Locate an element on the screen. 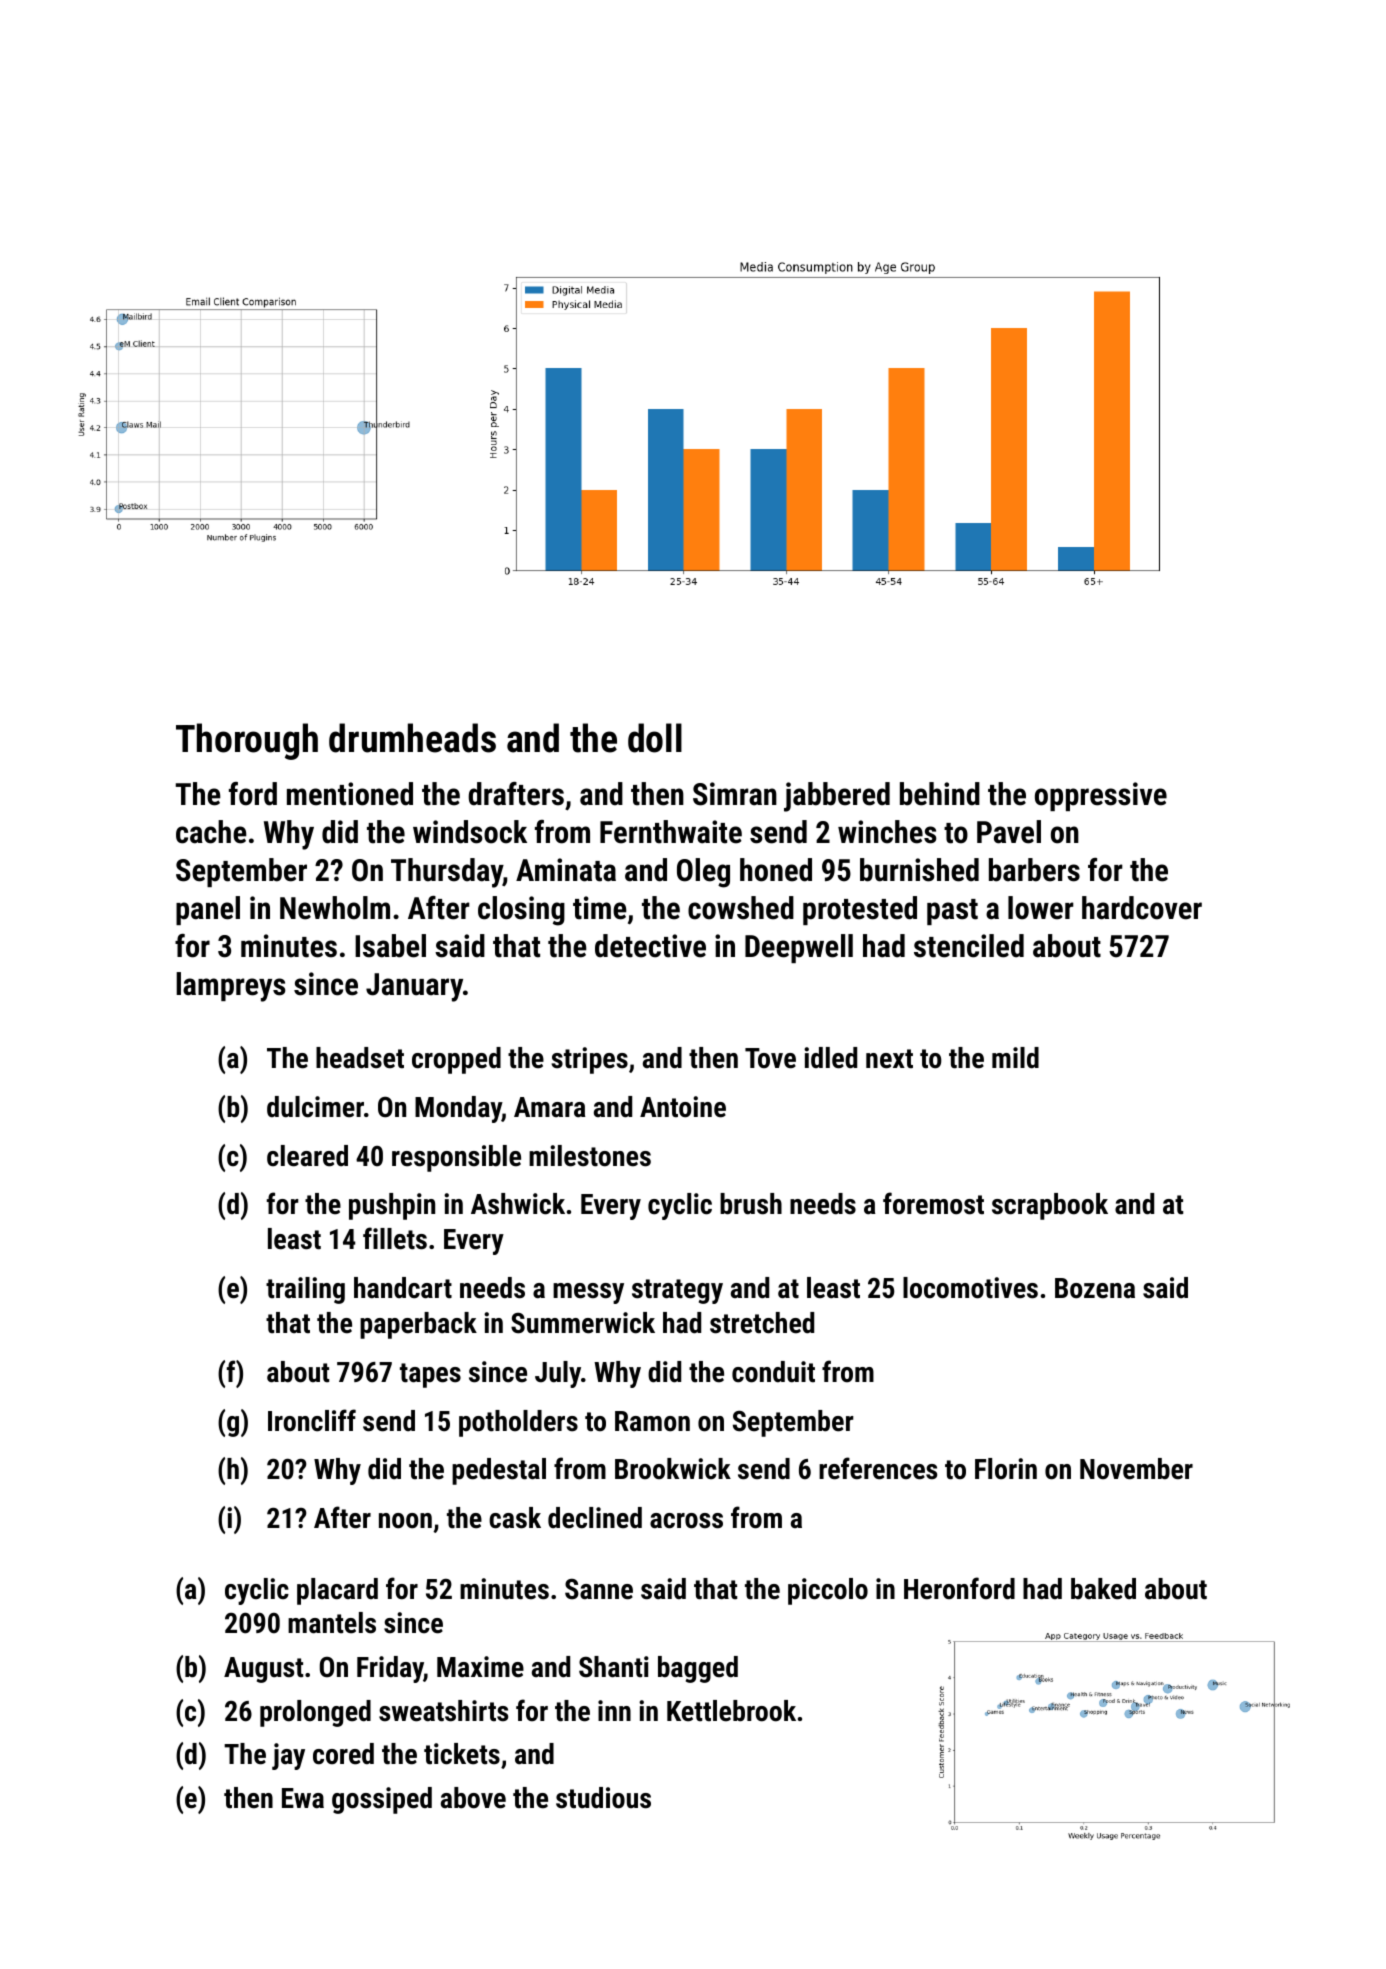  winches is located at coordinates (887, 832).
